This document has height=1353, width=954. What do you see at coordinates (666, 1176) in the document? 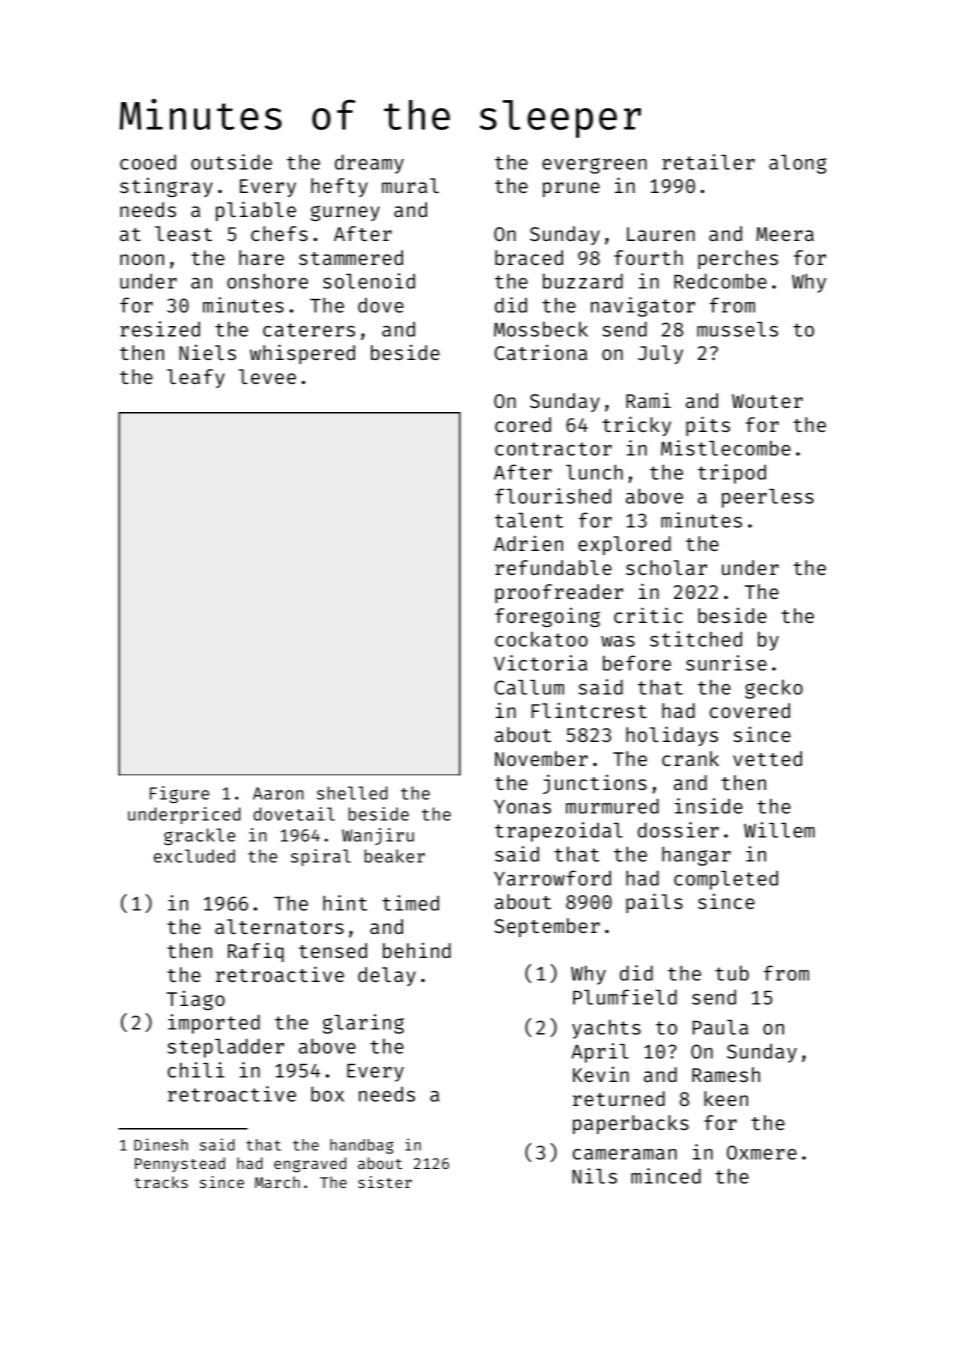
I see `minced` at bounding box center [666, 1176].
